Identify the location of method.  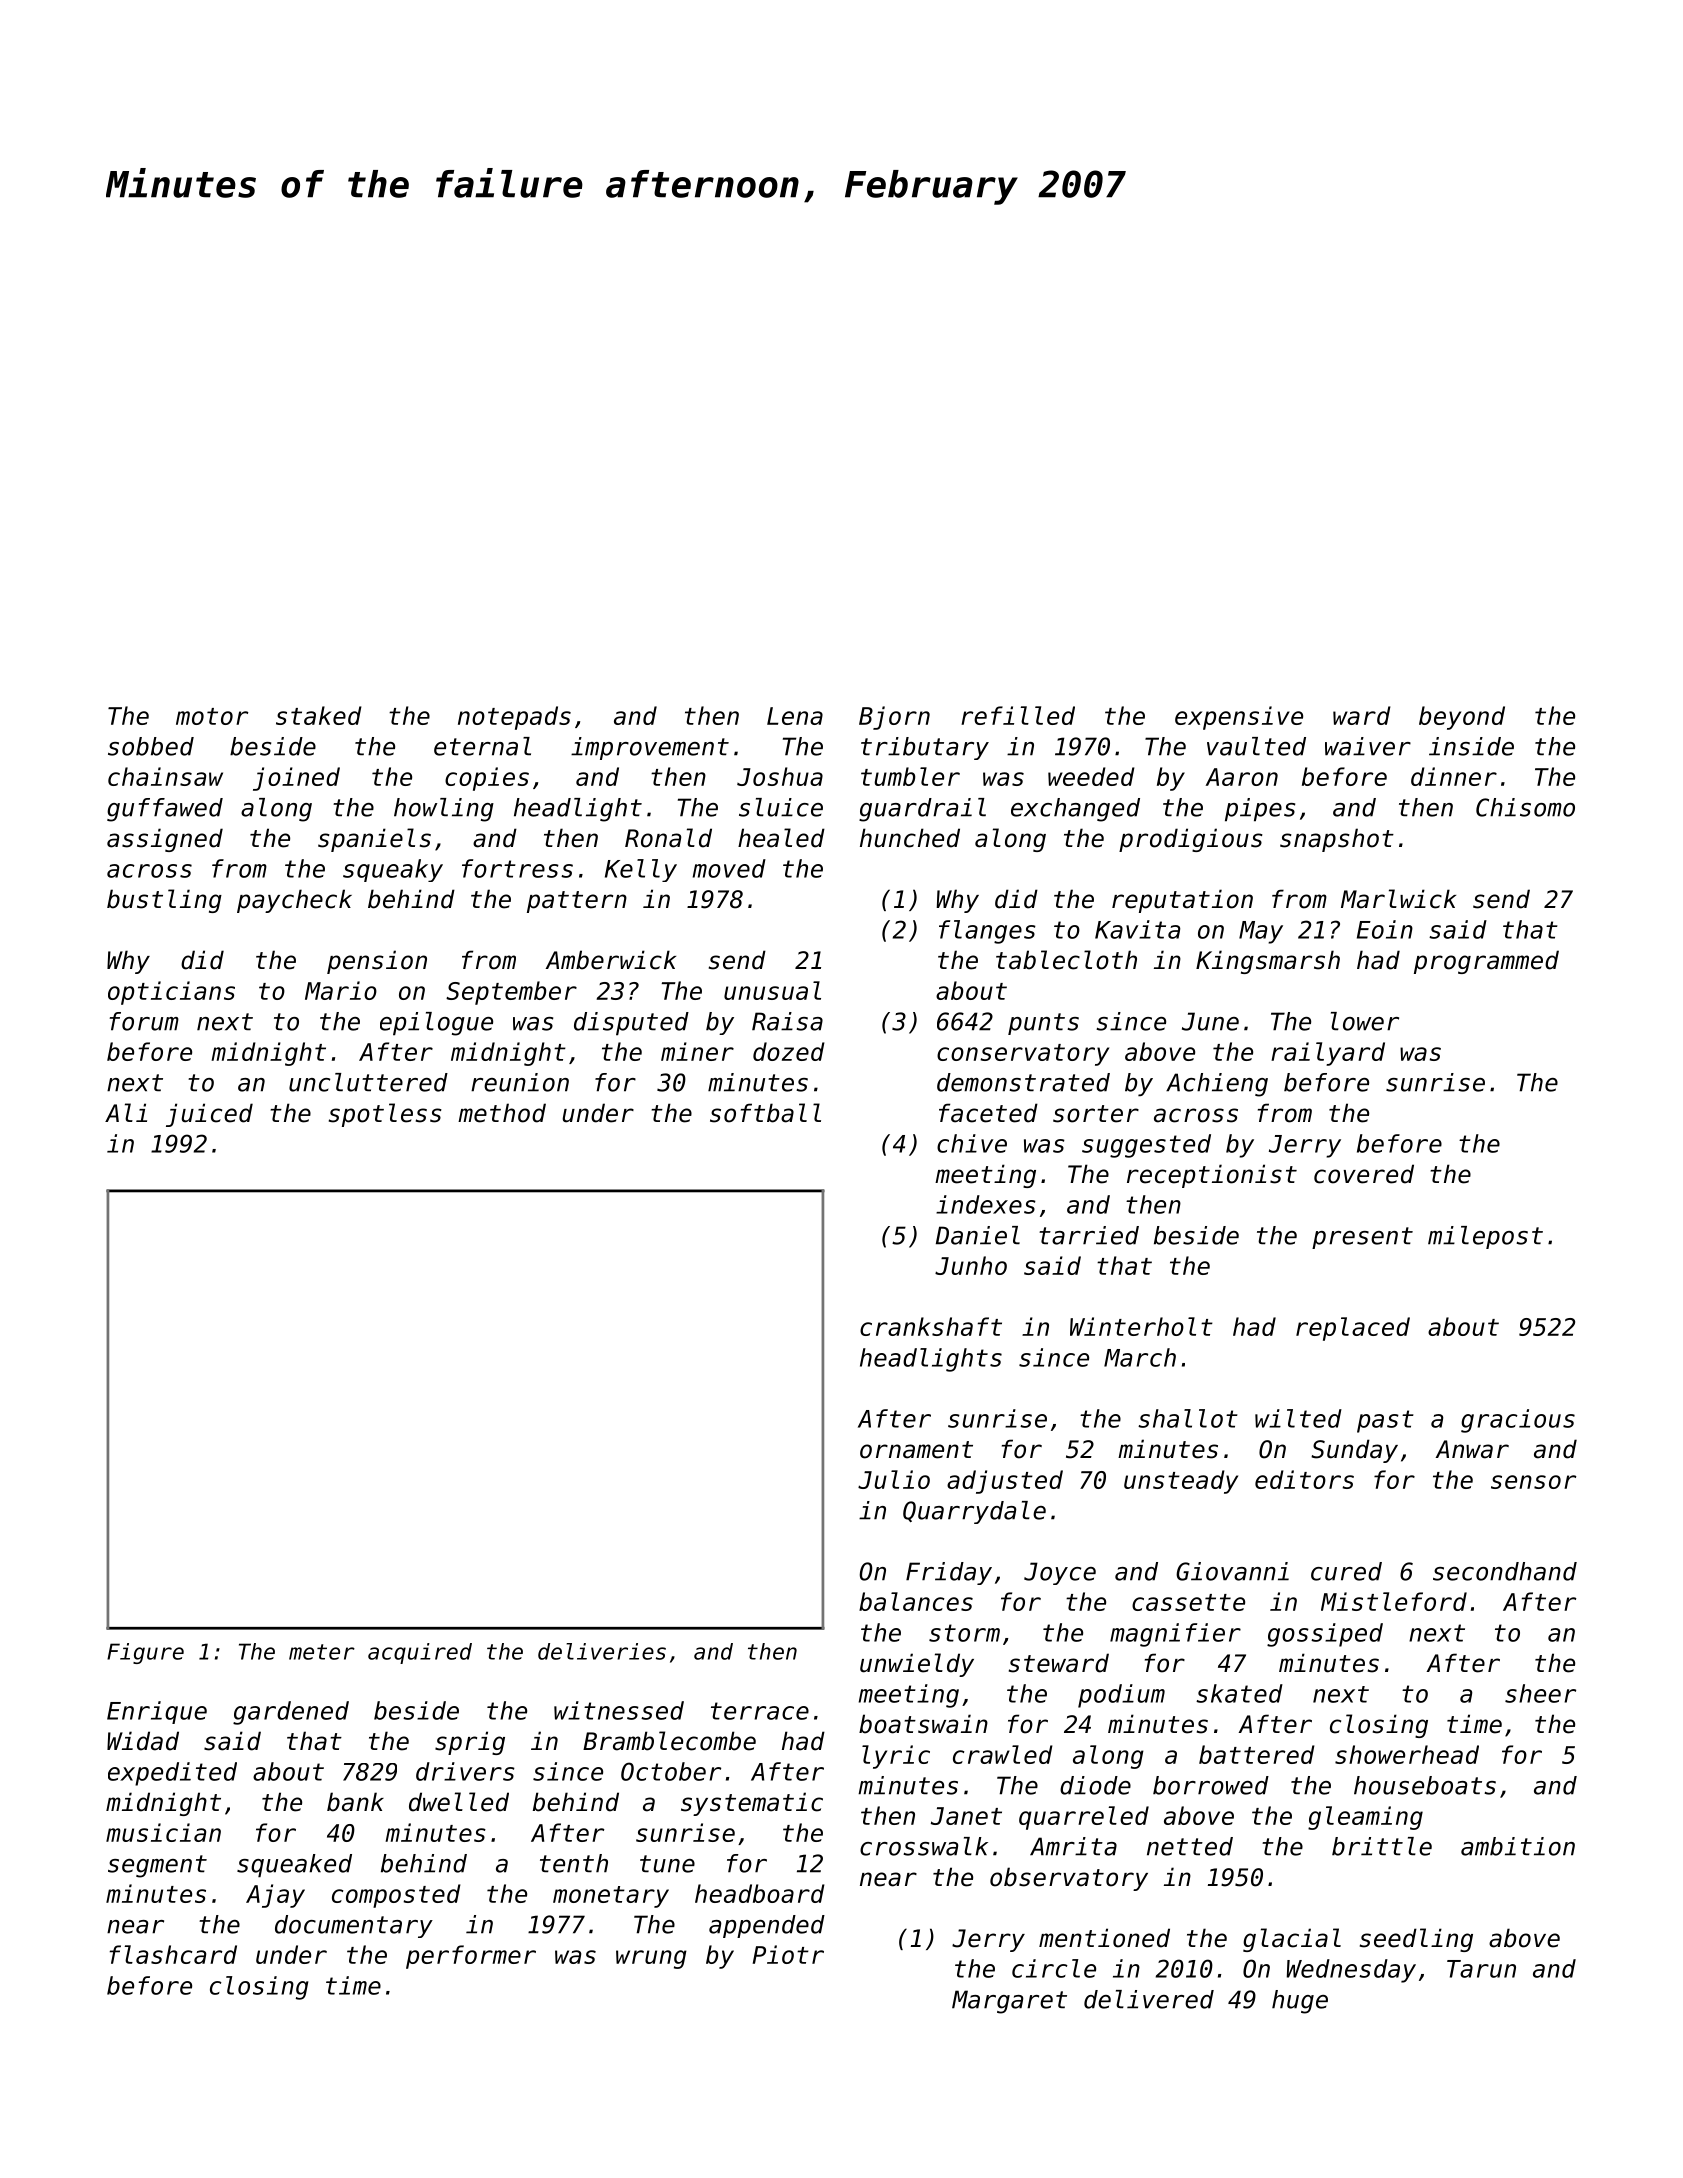
(502, 1113).
